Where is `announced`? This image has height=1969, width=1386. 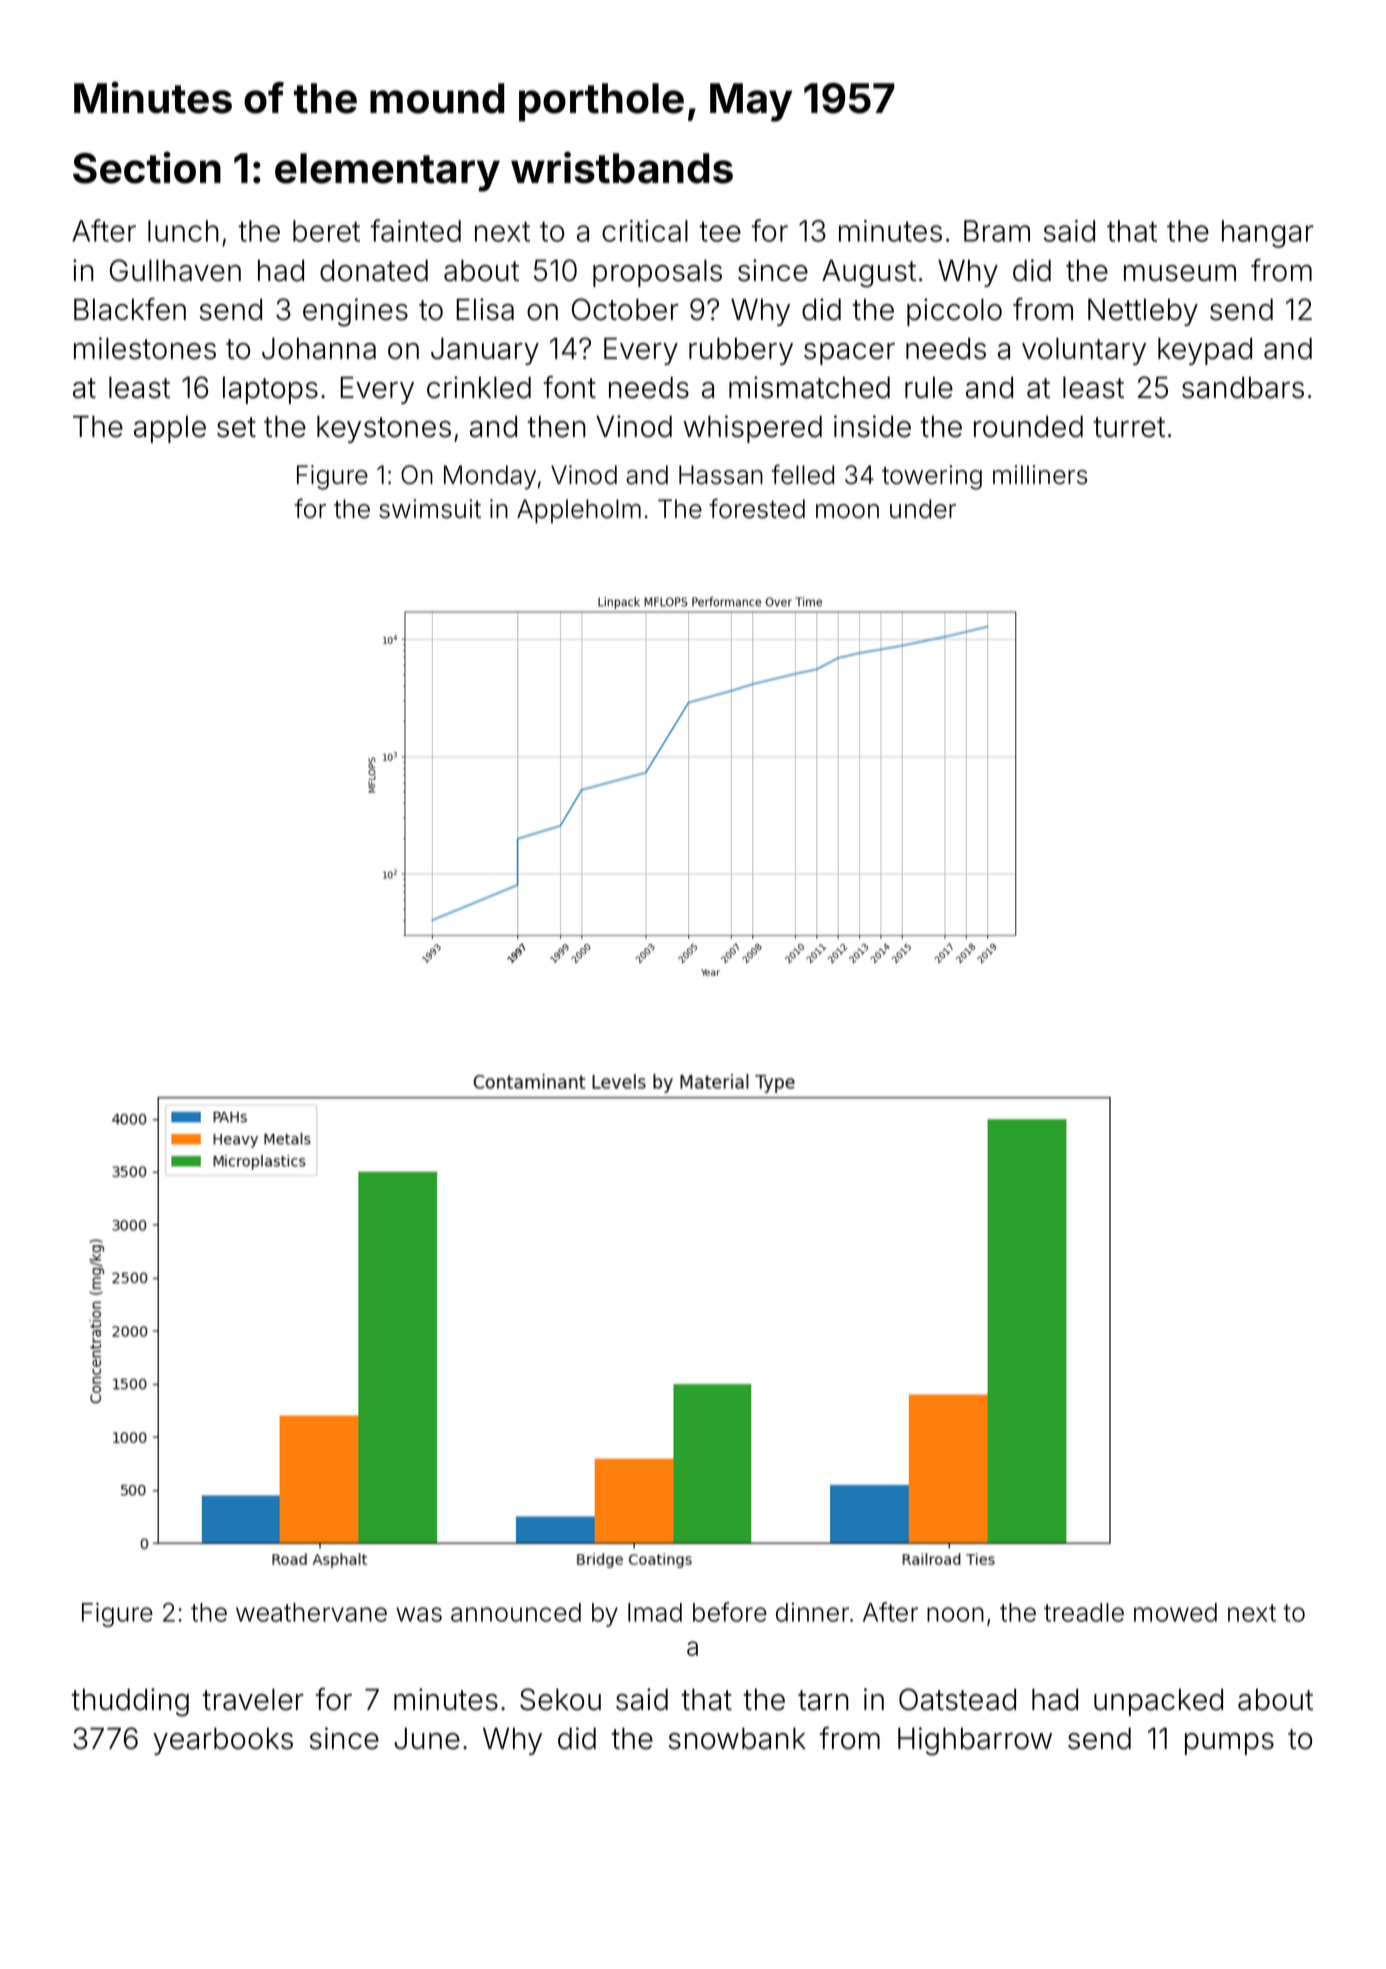
announced is located at coordinates (516, 1612).
